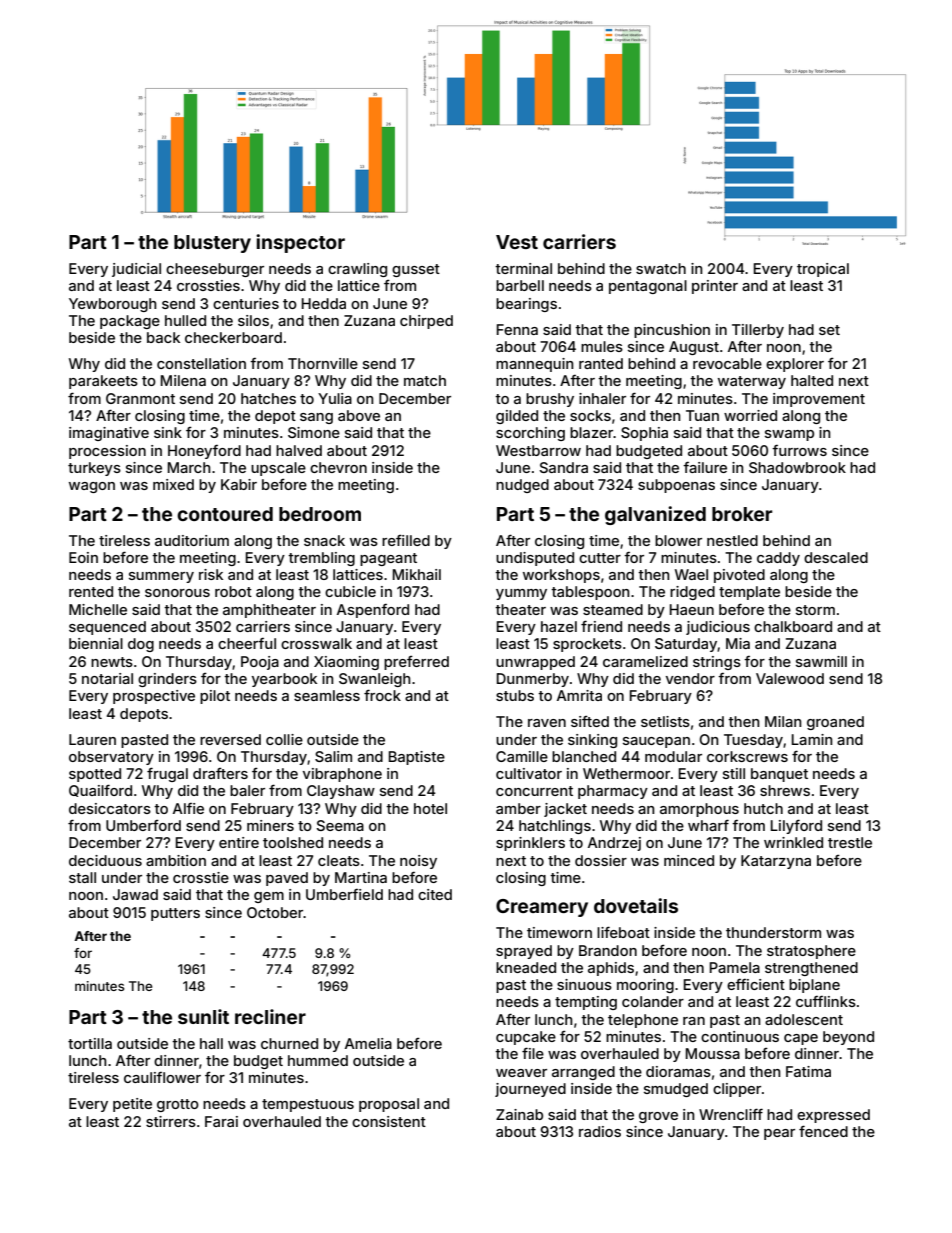 This image has width=952, height=1233. Describe the element at coordinates (795, 365) in the image. I see `explorer` at that location.
